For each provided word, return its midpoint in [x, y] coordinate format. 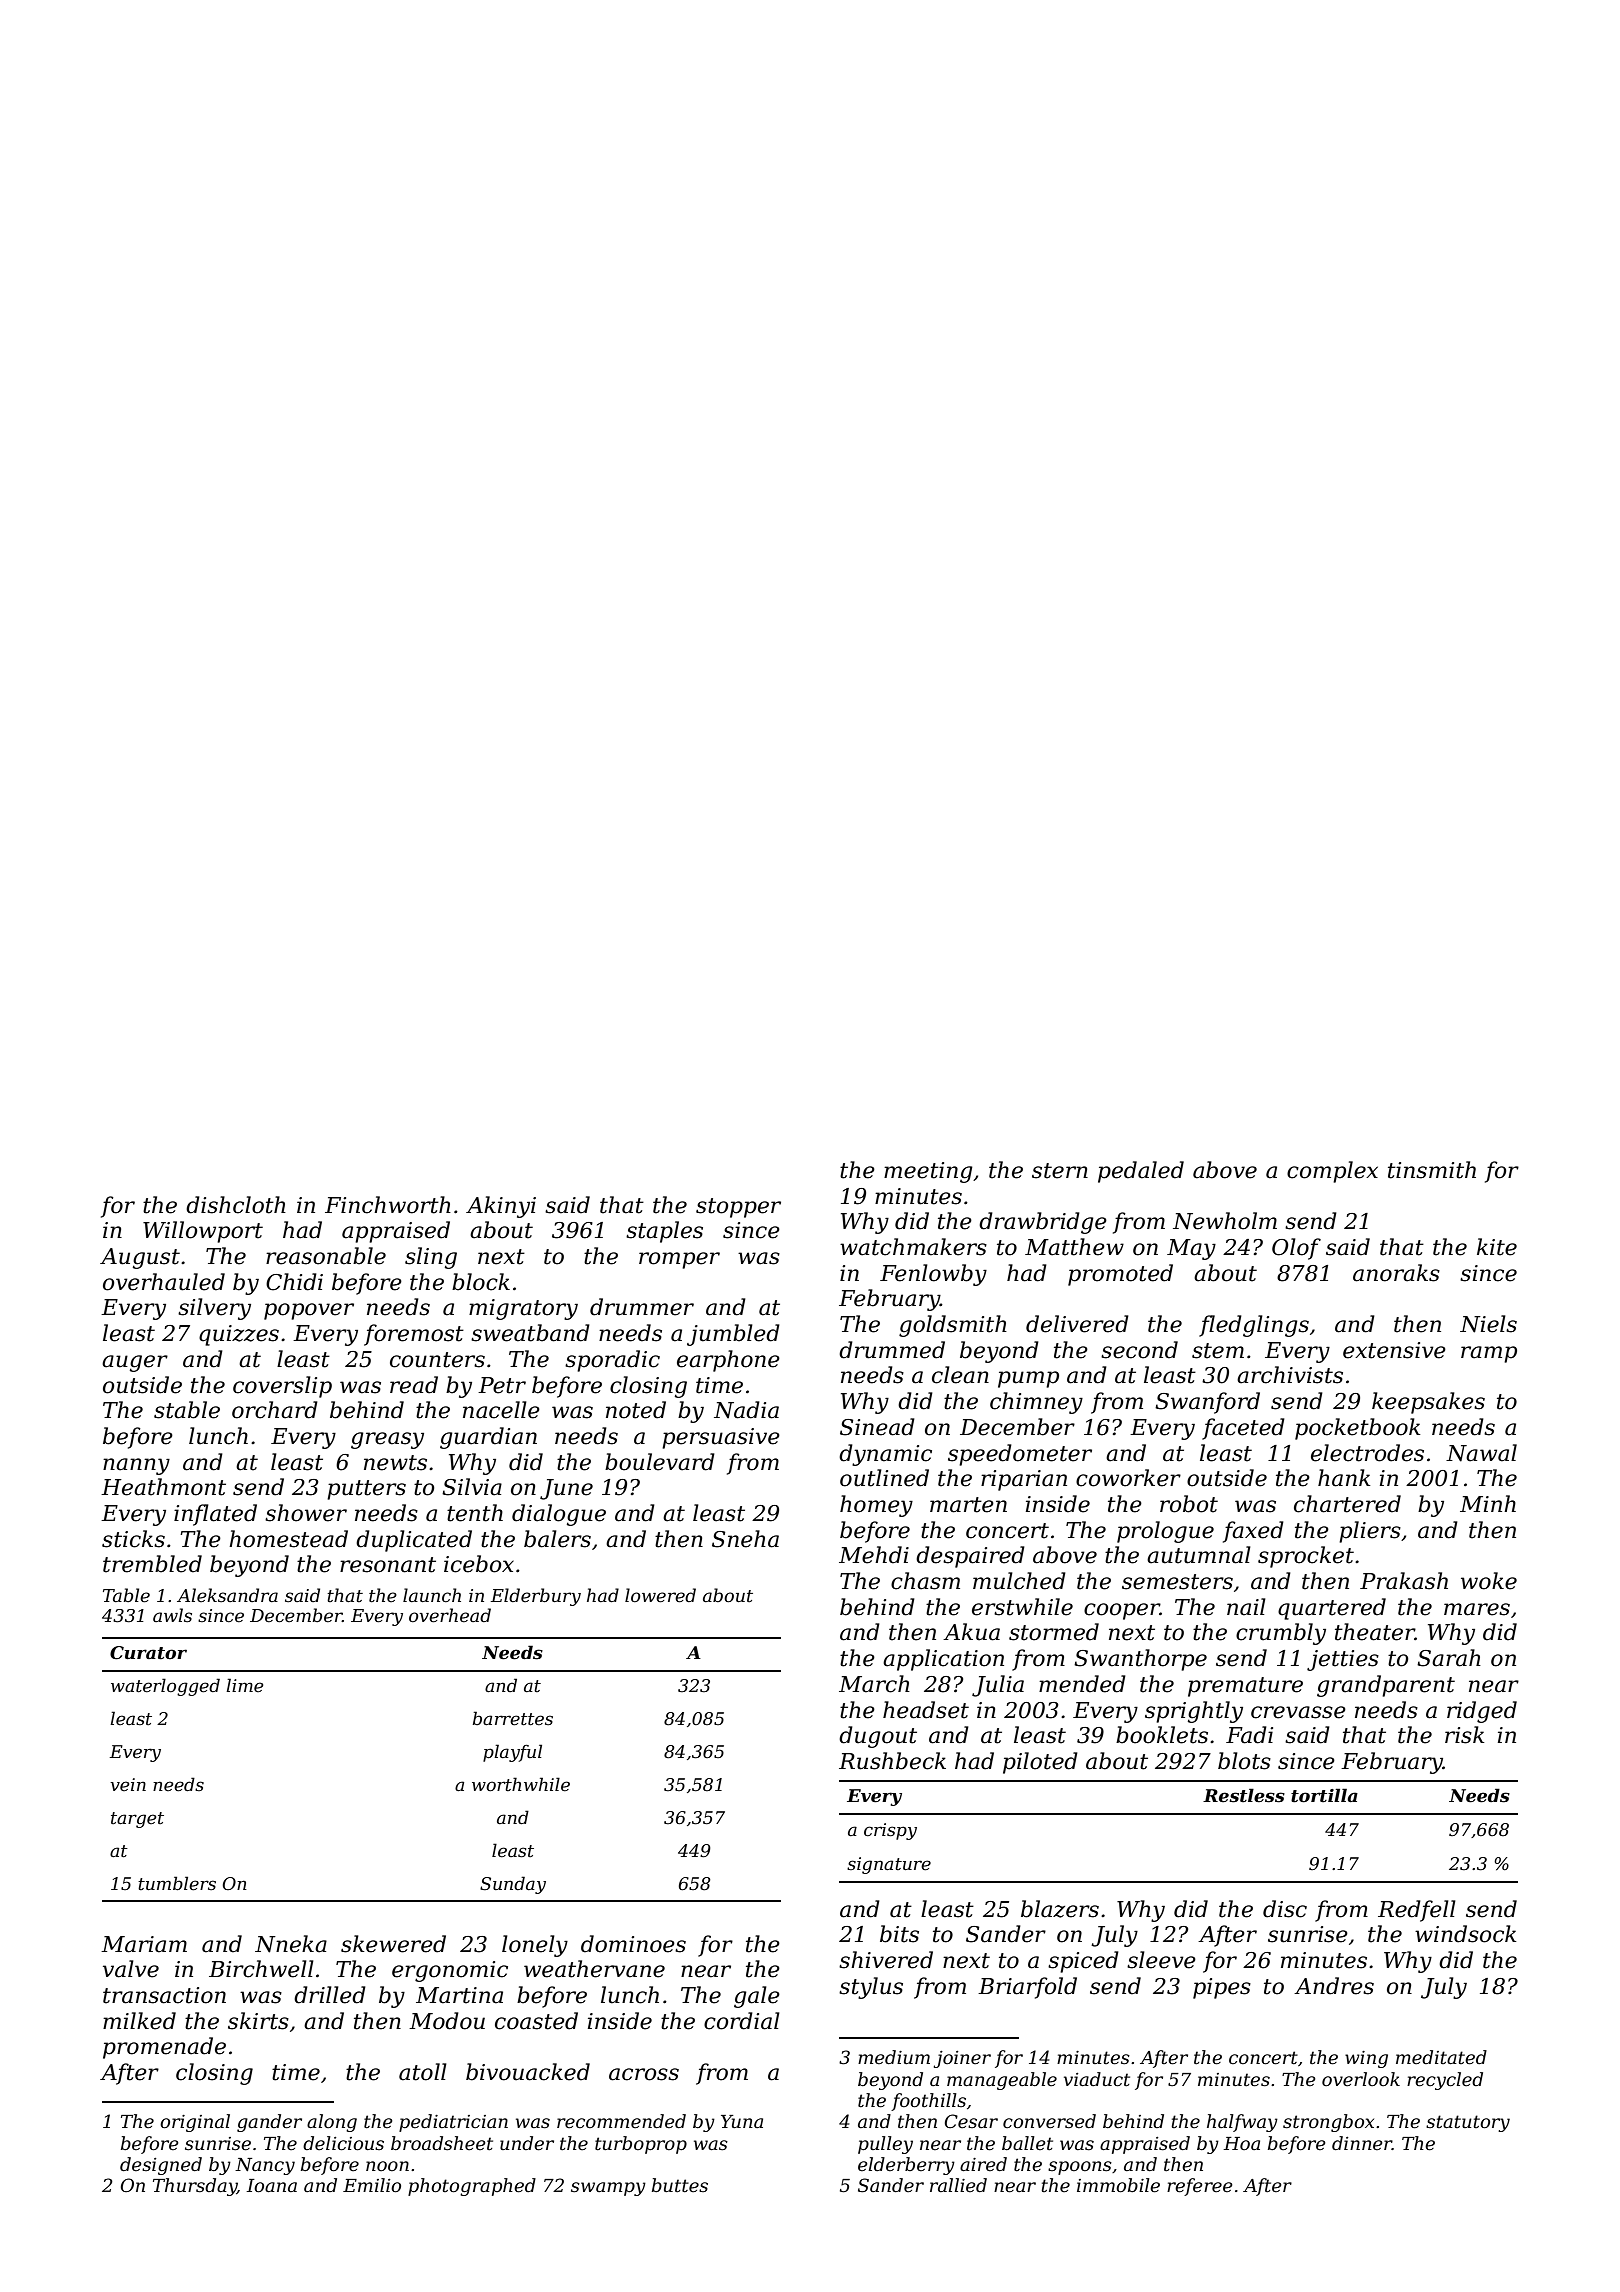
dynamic [885, 1455]
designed [161, 2166]
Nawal [1481, 1453]
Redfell [1417, 1911]
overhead [450, 1615]
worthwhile [521, 1784]
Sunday [513, 1885]
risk [1465, 1735]
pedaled [1141, 1172]
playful [512, 1753]
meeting [928, 1172]
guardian [488, 1438]
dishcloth [236, 1205]
